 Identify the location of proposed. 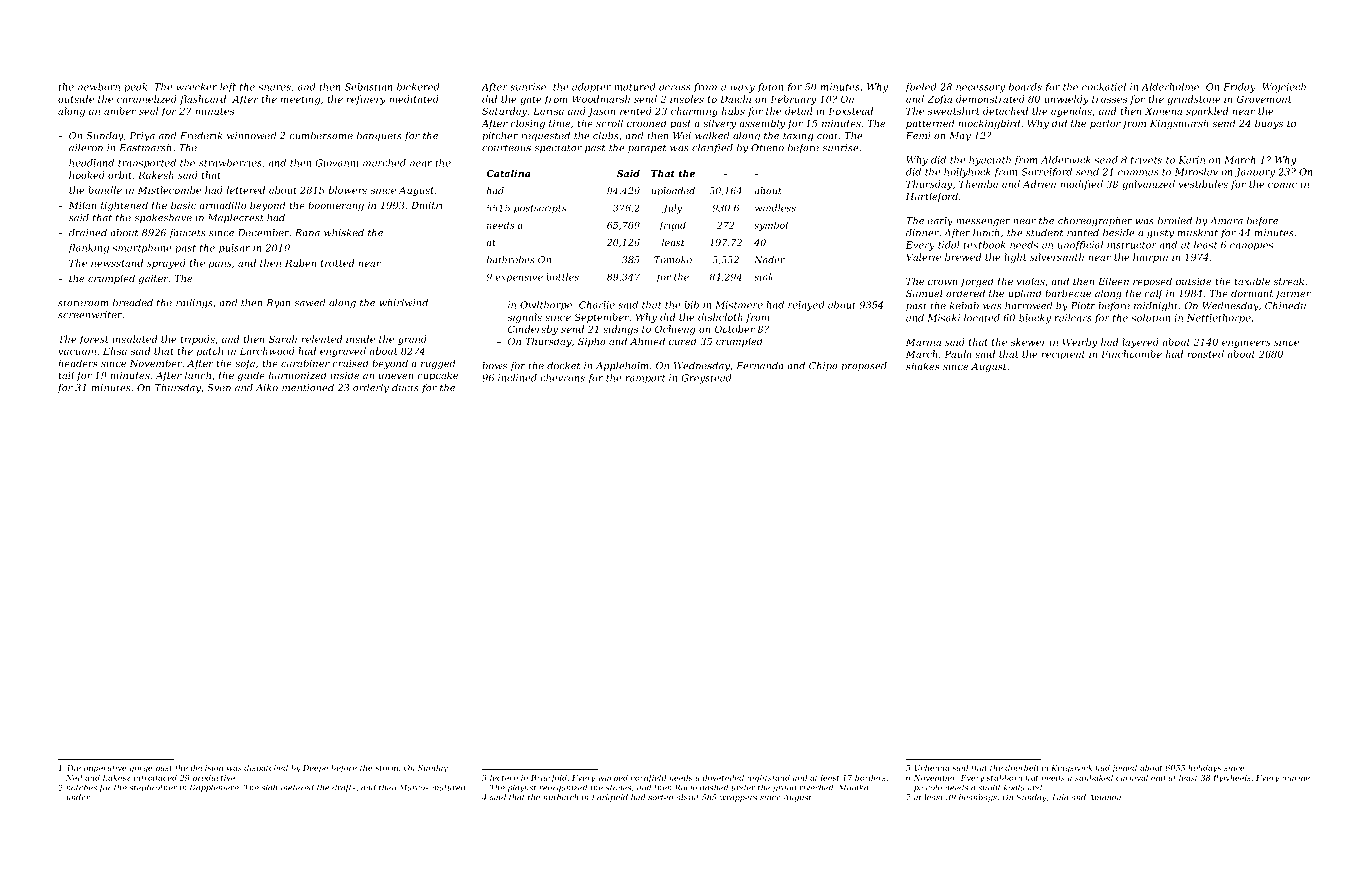
(864, 366).
